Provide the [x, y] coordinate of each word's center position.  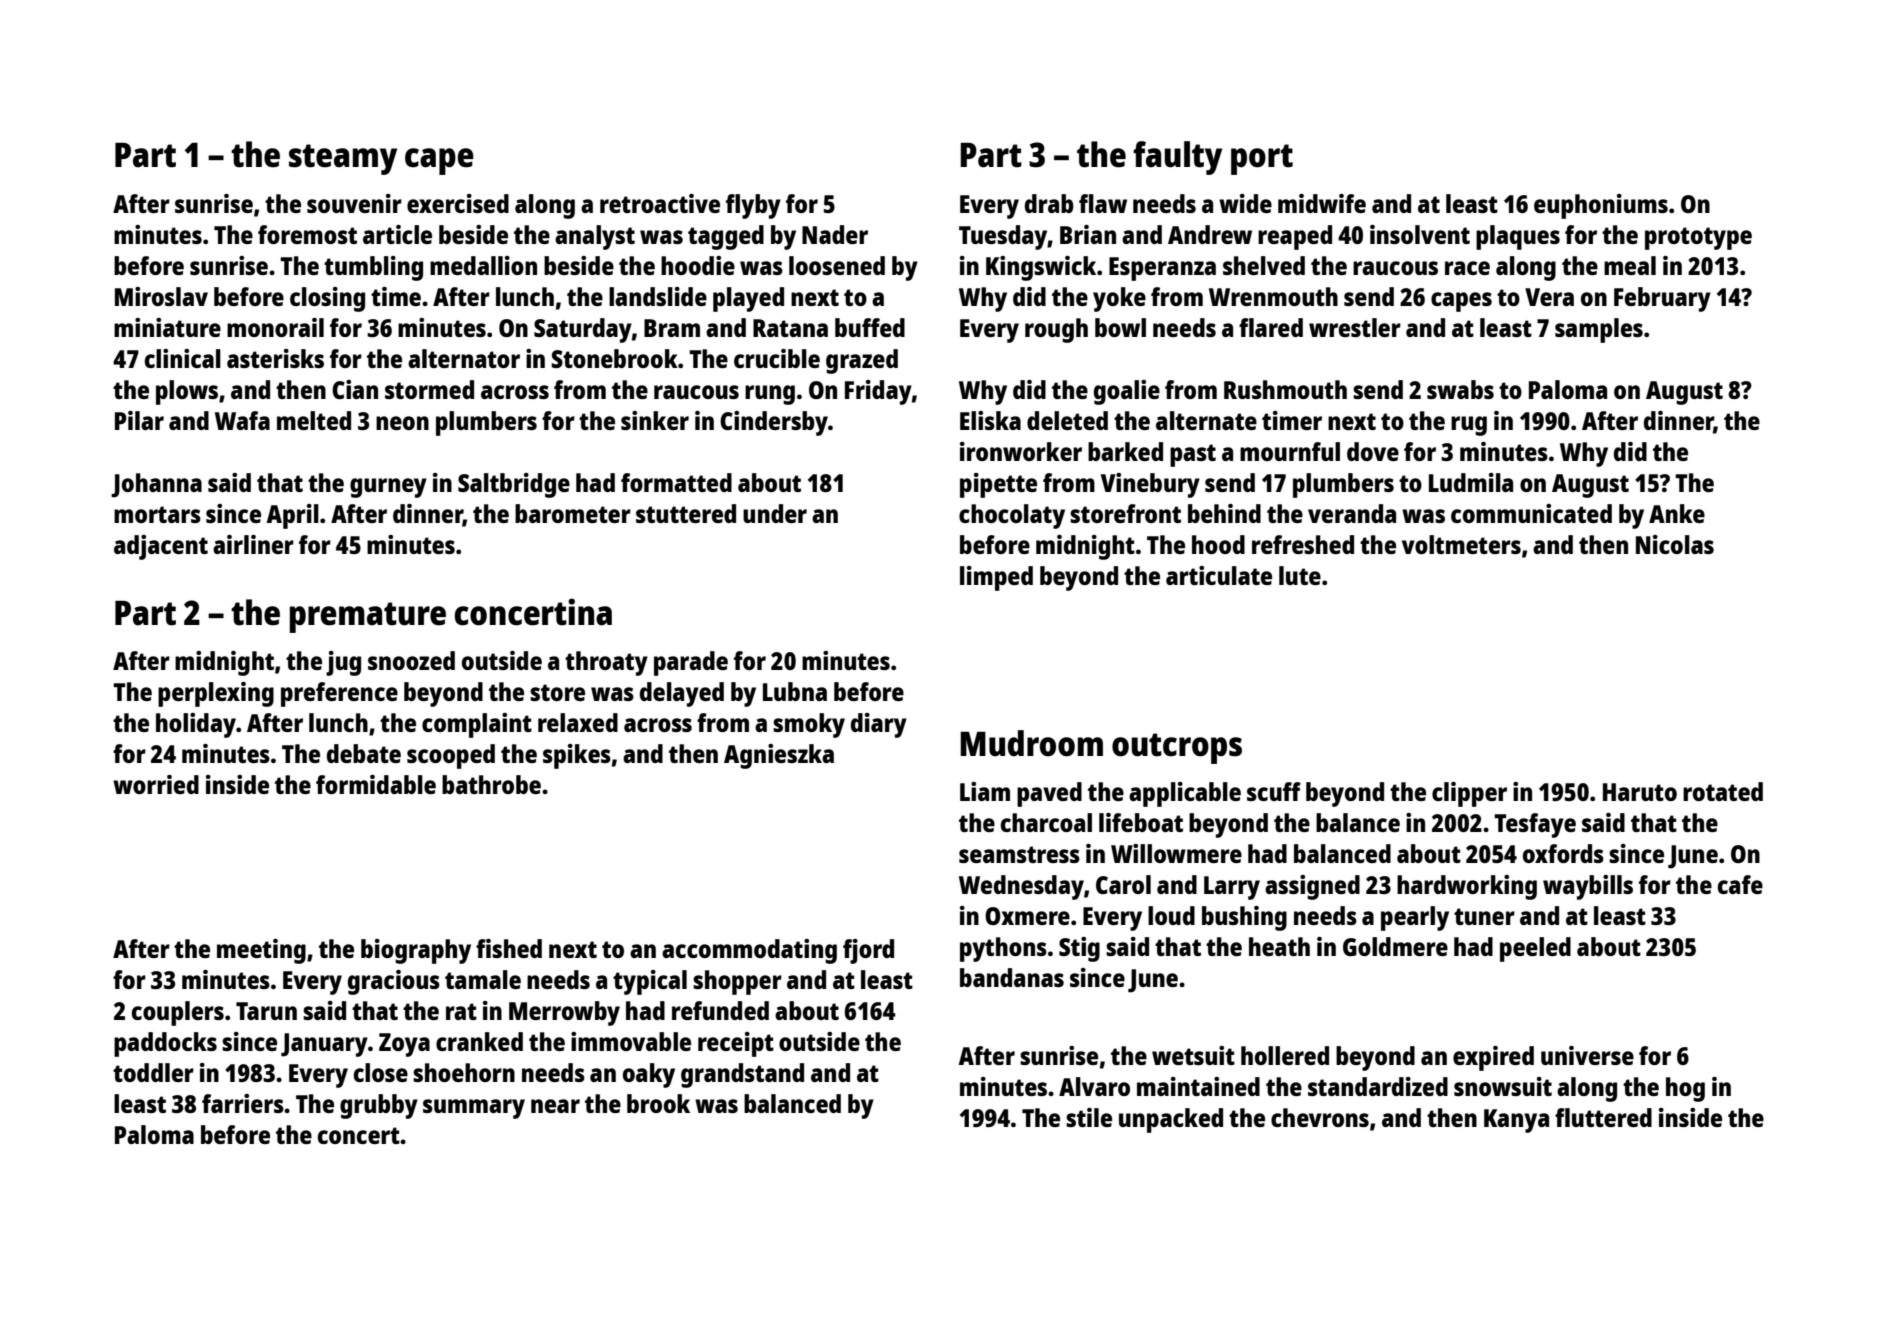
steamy [343, 159]
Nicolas [1675, 544]
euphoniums [1601, 206]
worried [156, 784]
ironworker [1021, 451]
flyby [753, 206]
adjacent [161, 547]
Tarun [266, 1011]
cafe [1740, 884]
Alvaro [1094, 1086]
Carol [1123, 884]
